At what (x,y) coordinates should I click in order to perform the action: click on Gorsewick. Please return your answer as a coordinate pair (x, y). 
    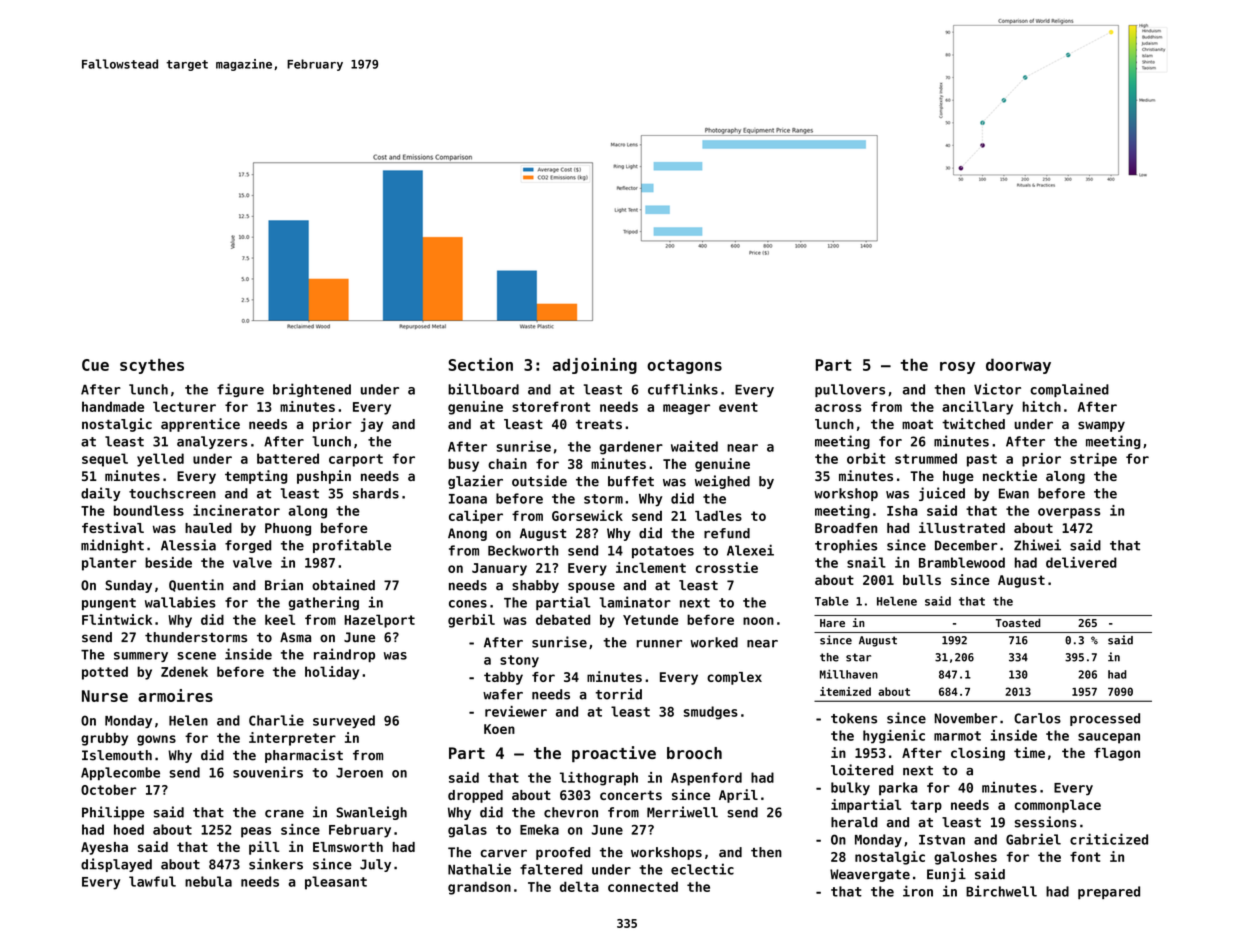
    Looking at the image, I should click on (587, 515).
